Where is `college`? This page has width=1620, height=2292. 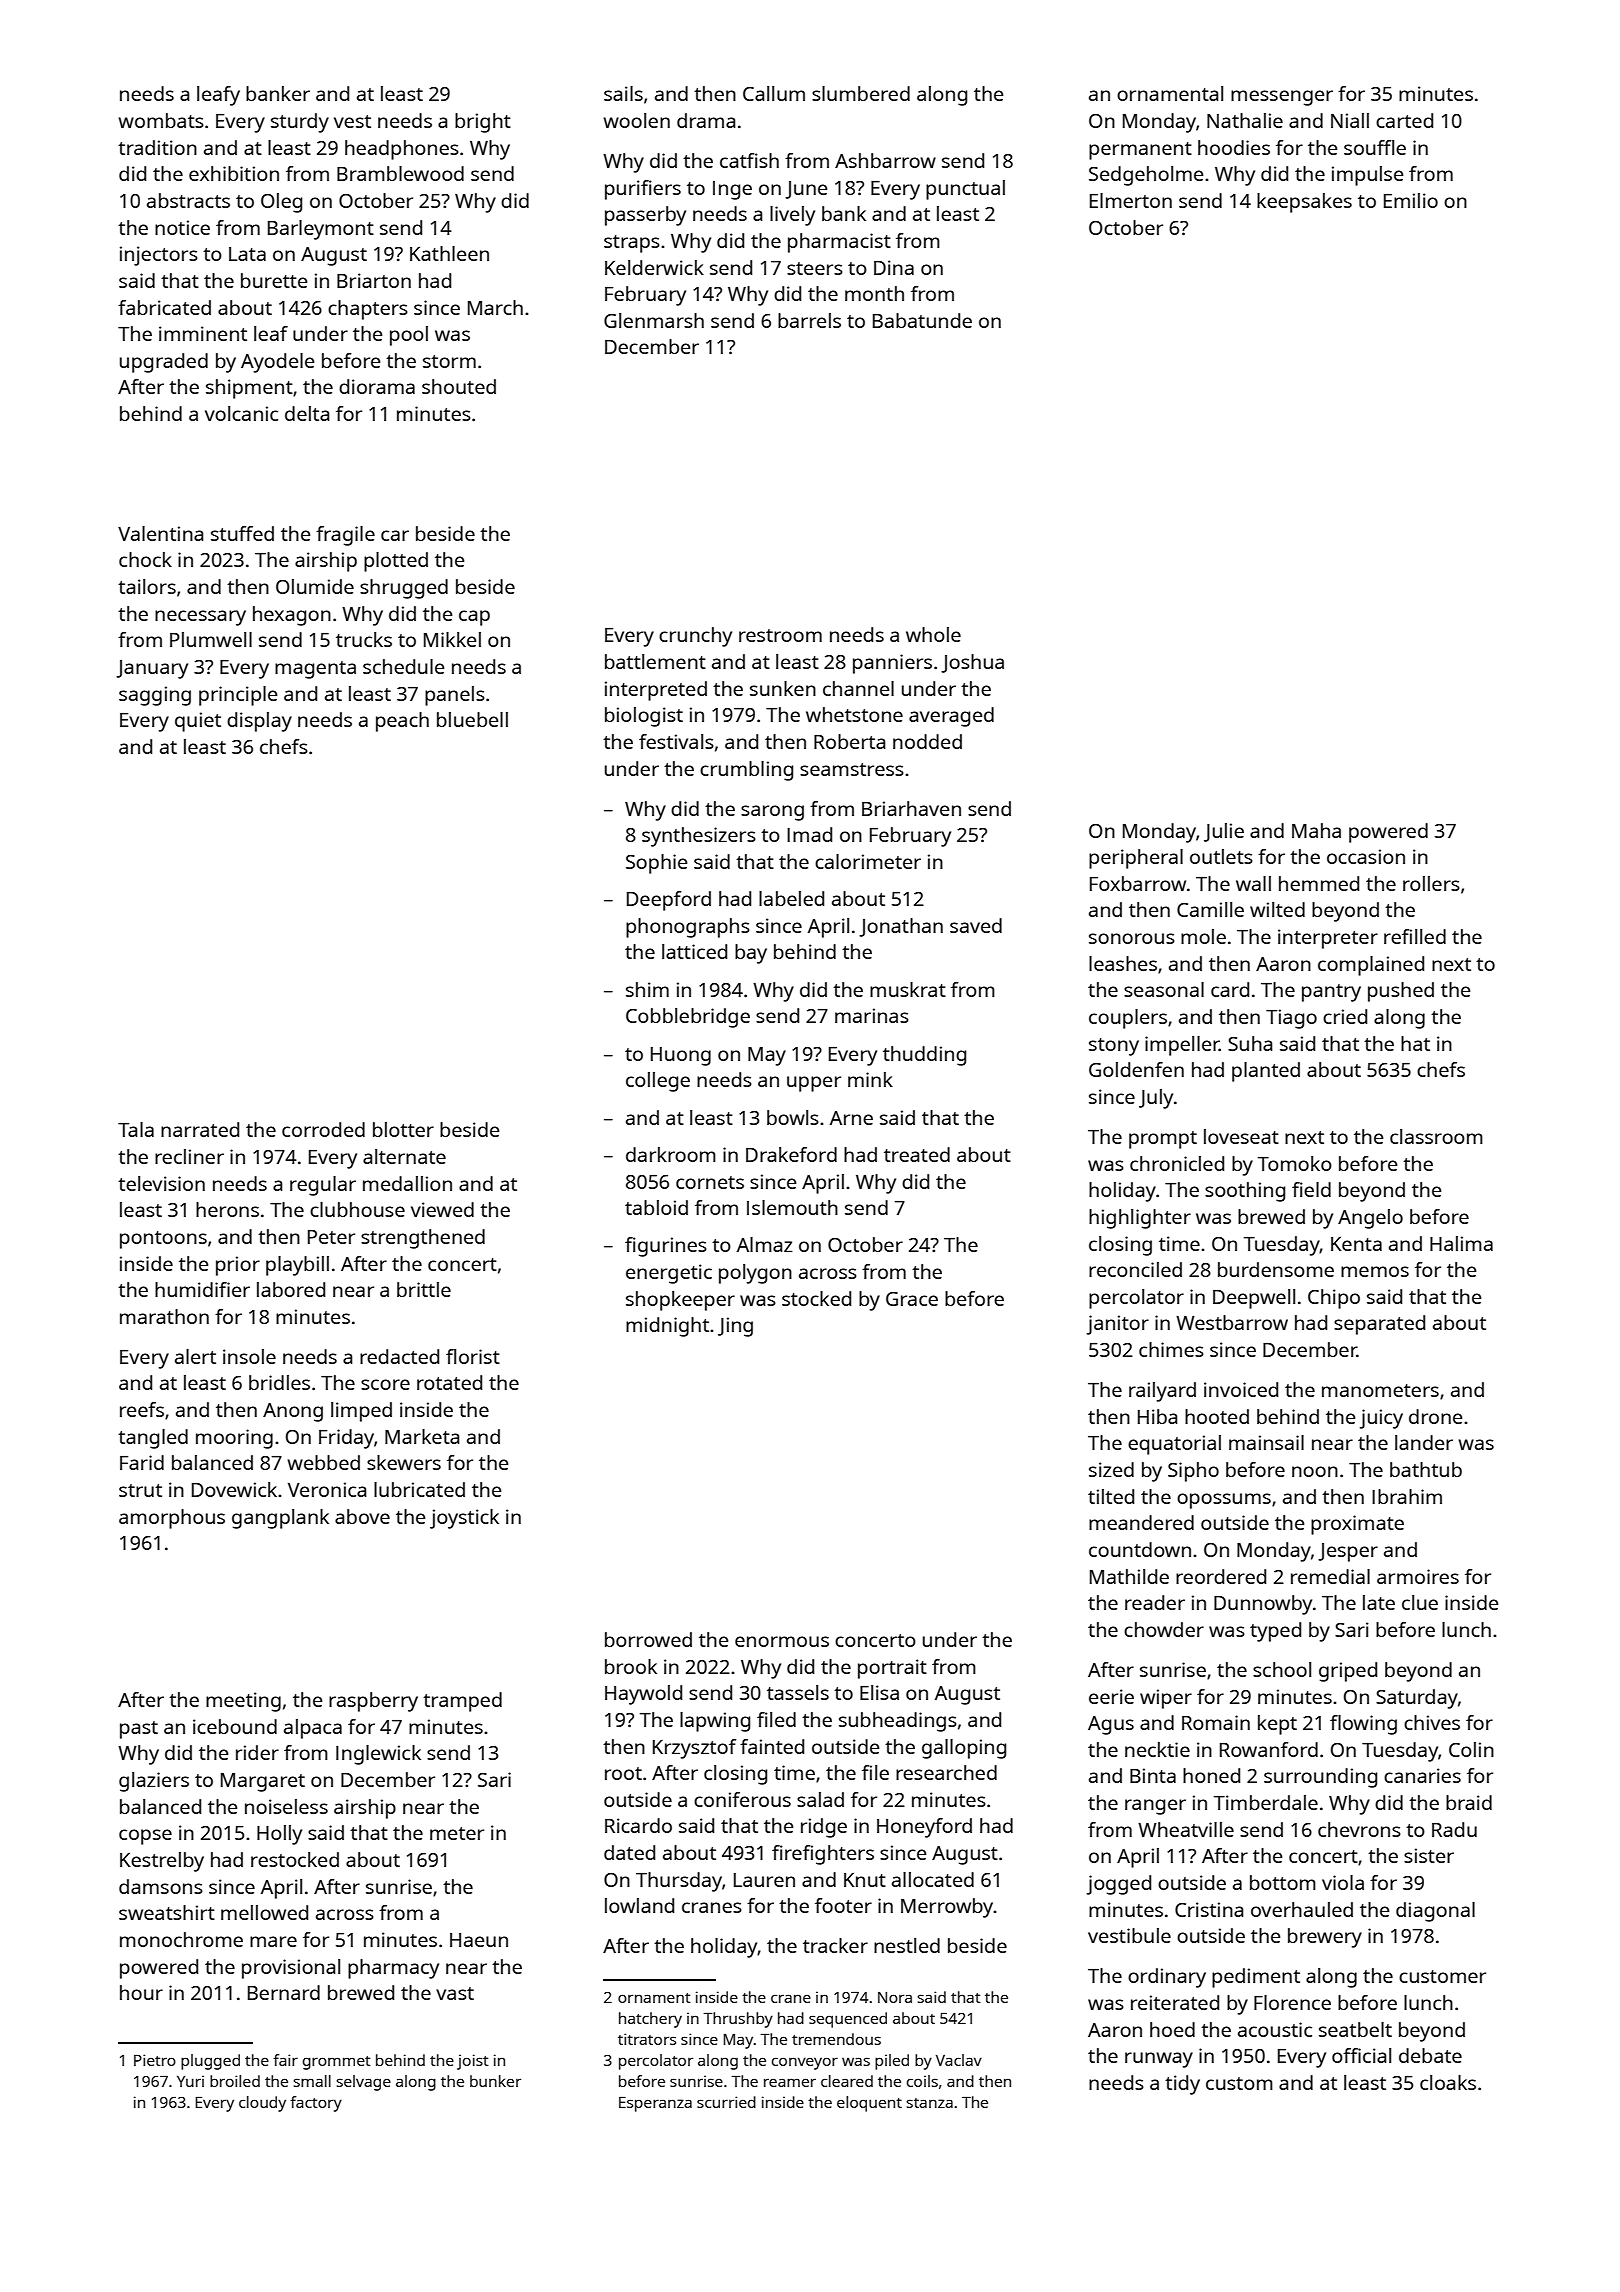
college is located at coordinates (658, 1082).
